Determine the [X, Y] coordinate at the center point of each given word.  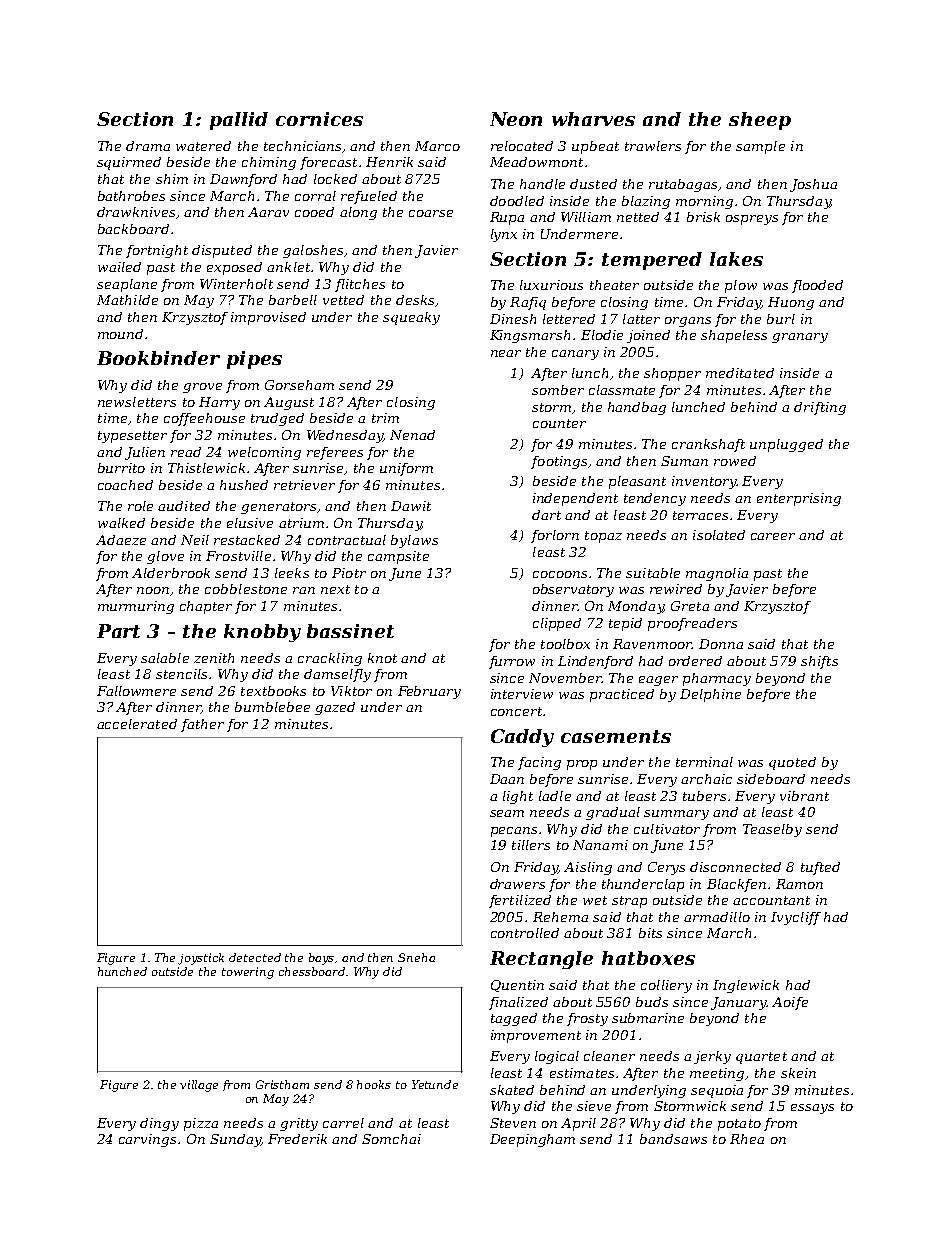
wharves [593, 119]
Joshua [813, 185]
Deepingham [532, 1140]
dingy [159, 1124]
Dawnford [243, 180]
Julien [145, 453]
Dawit [411, 506]
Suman [684, 461]
